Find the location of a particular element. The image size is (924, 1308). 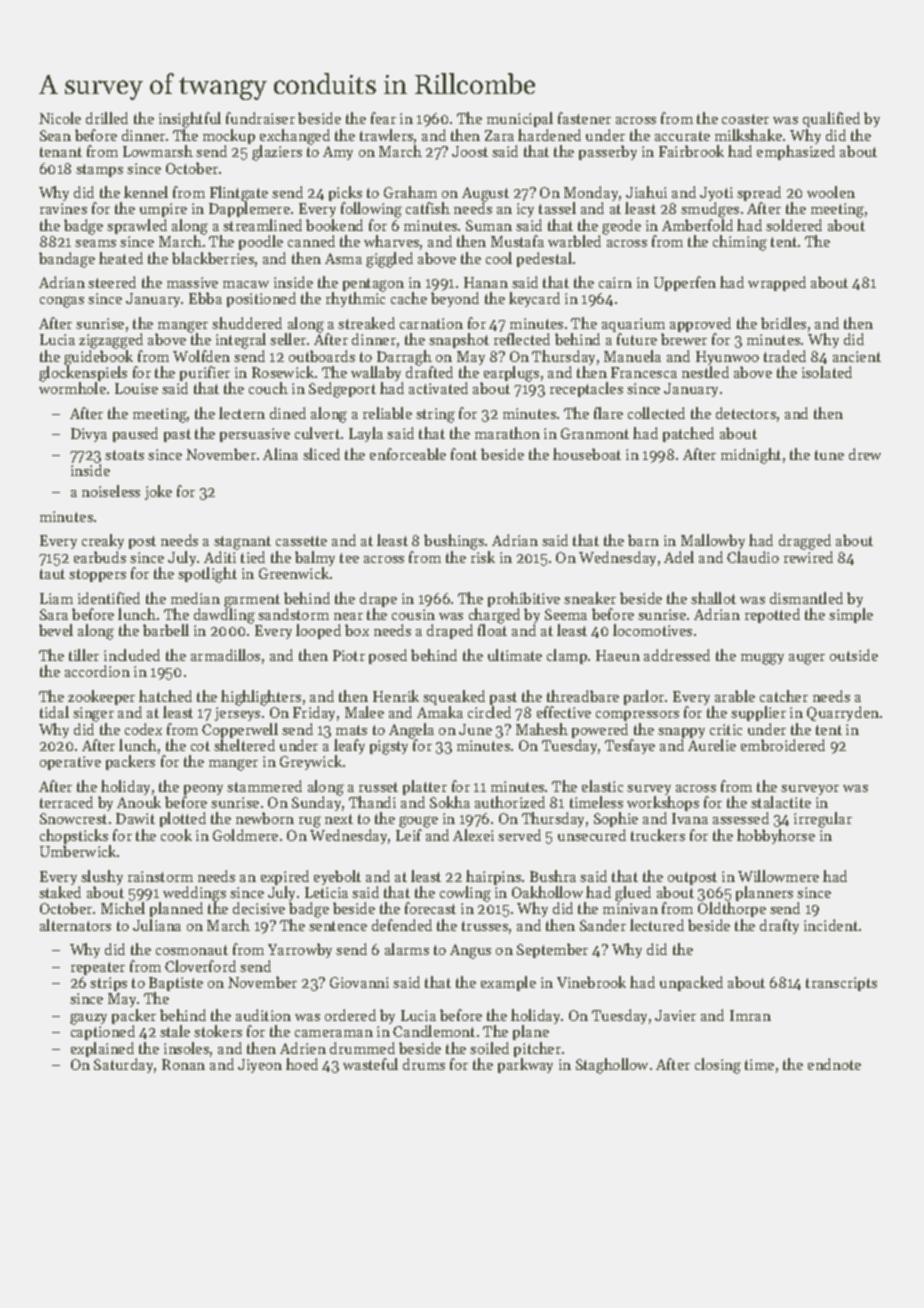

cassette is located at coordinates (301, 541).
